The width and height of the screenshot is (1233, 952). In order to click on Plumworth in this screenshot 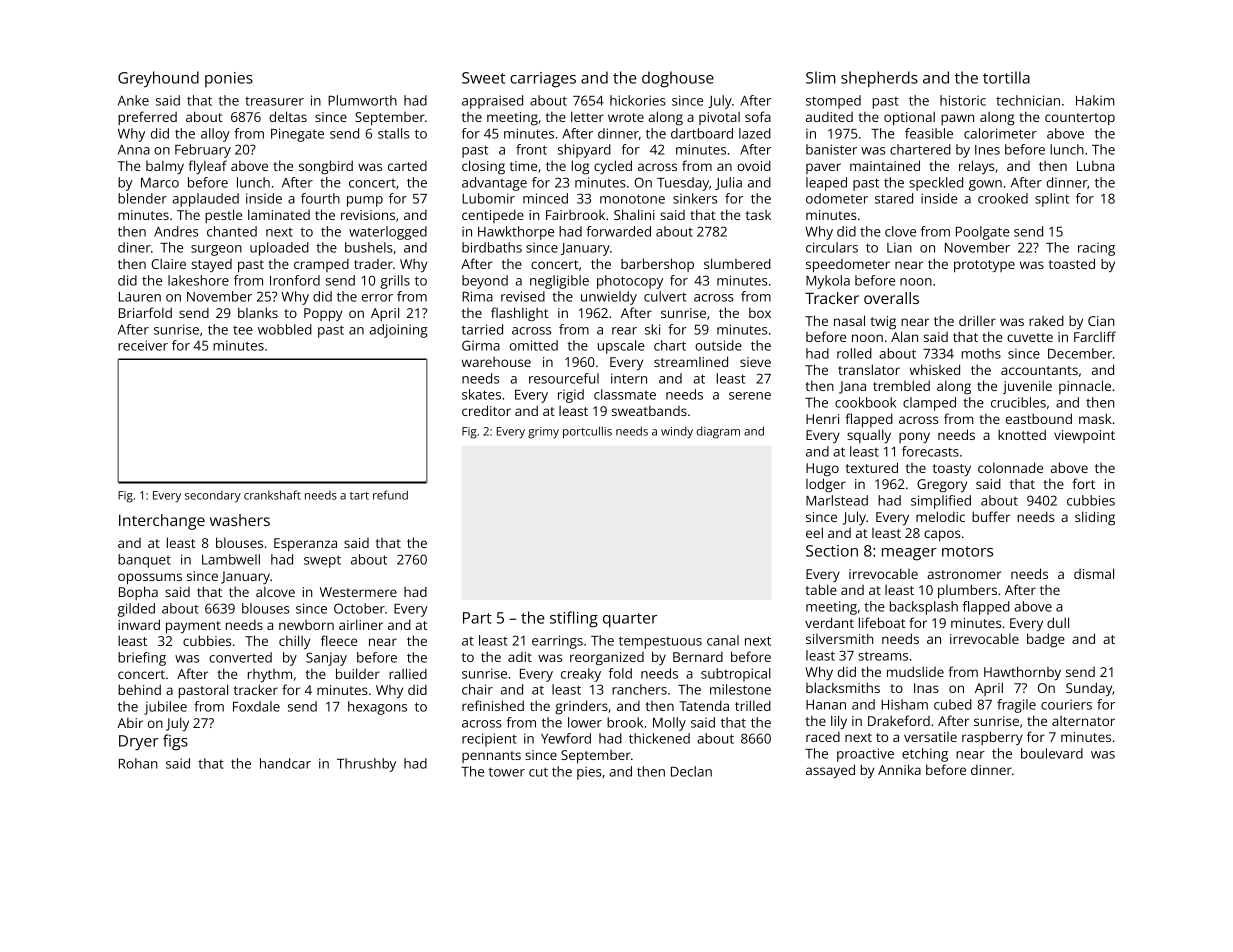, I will do `click(362, 100)`.
